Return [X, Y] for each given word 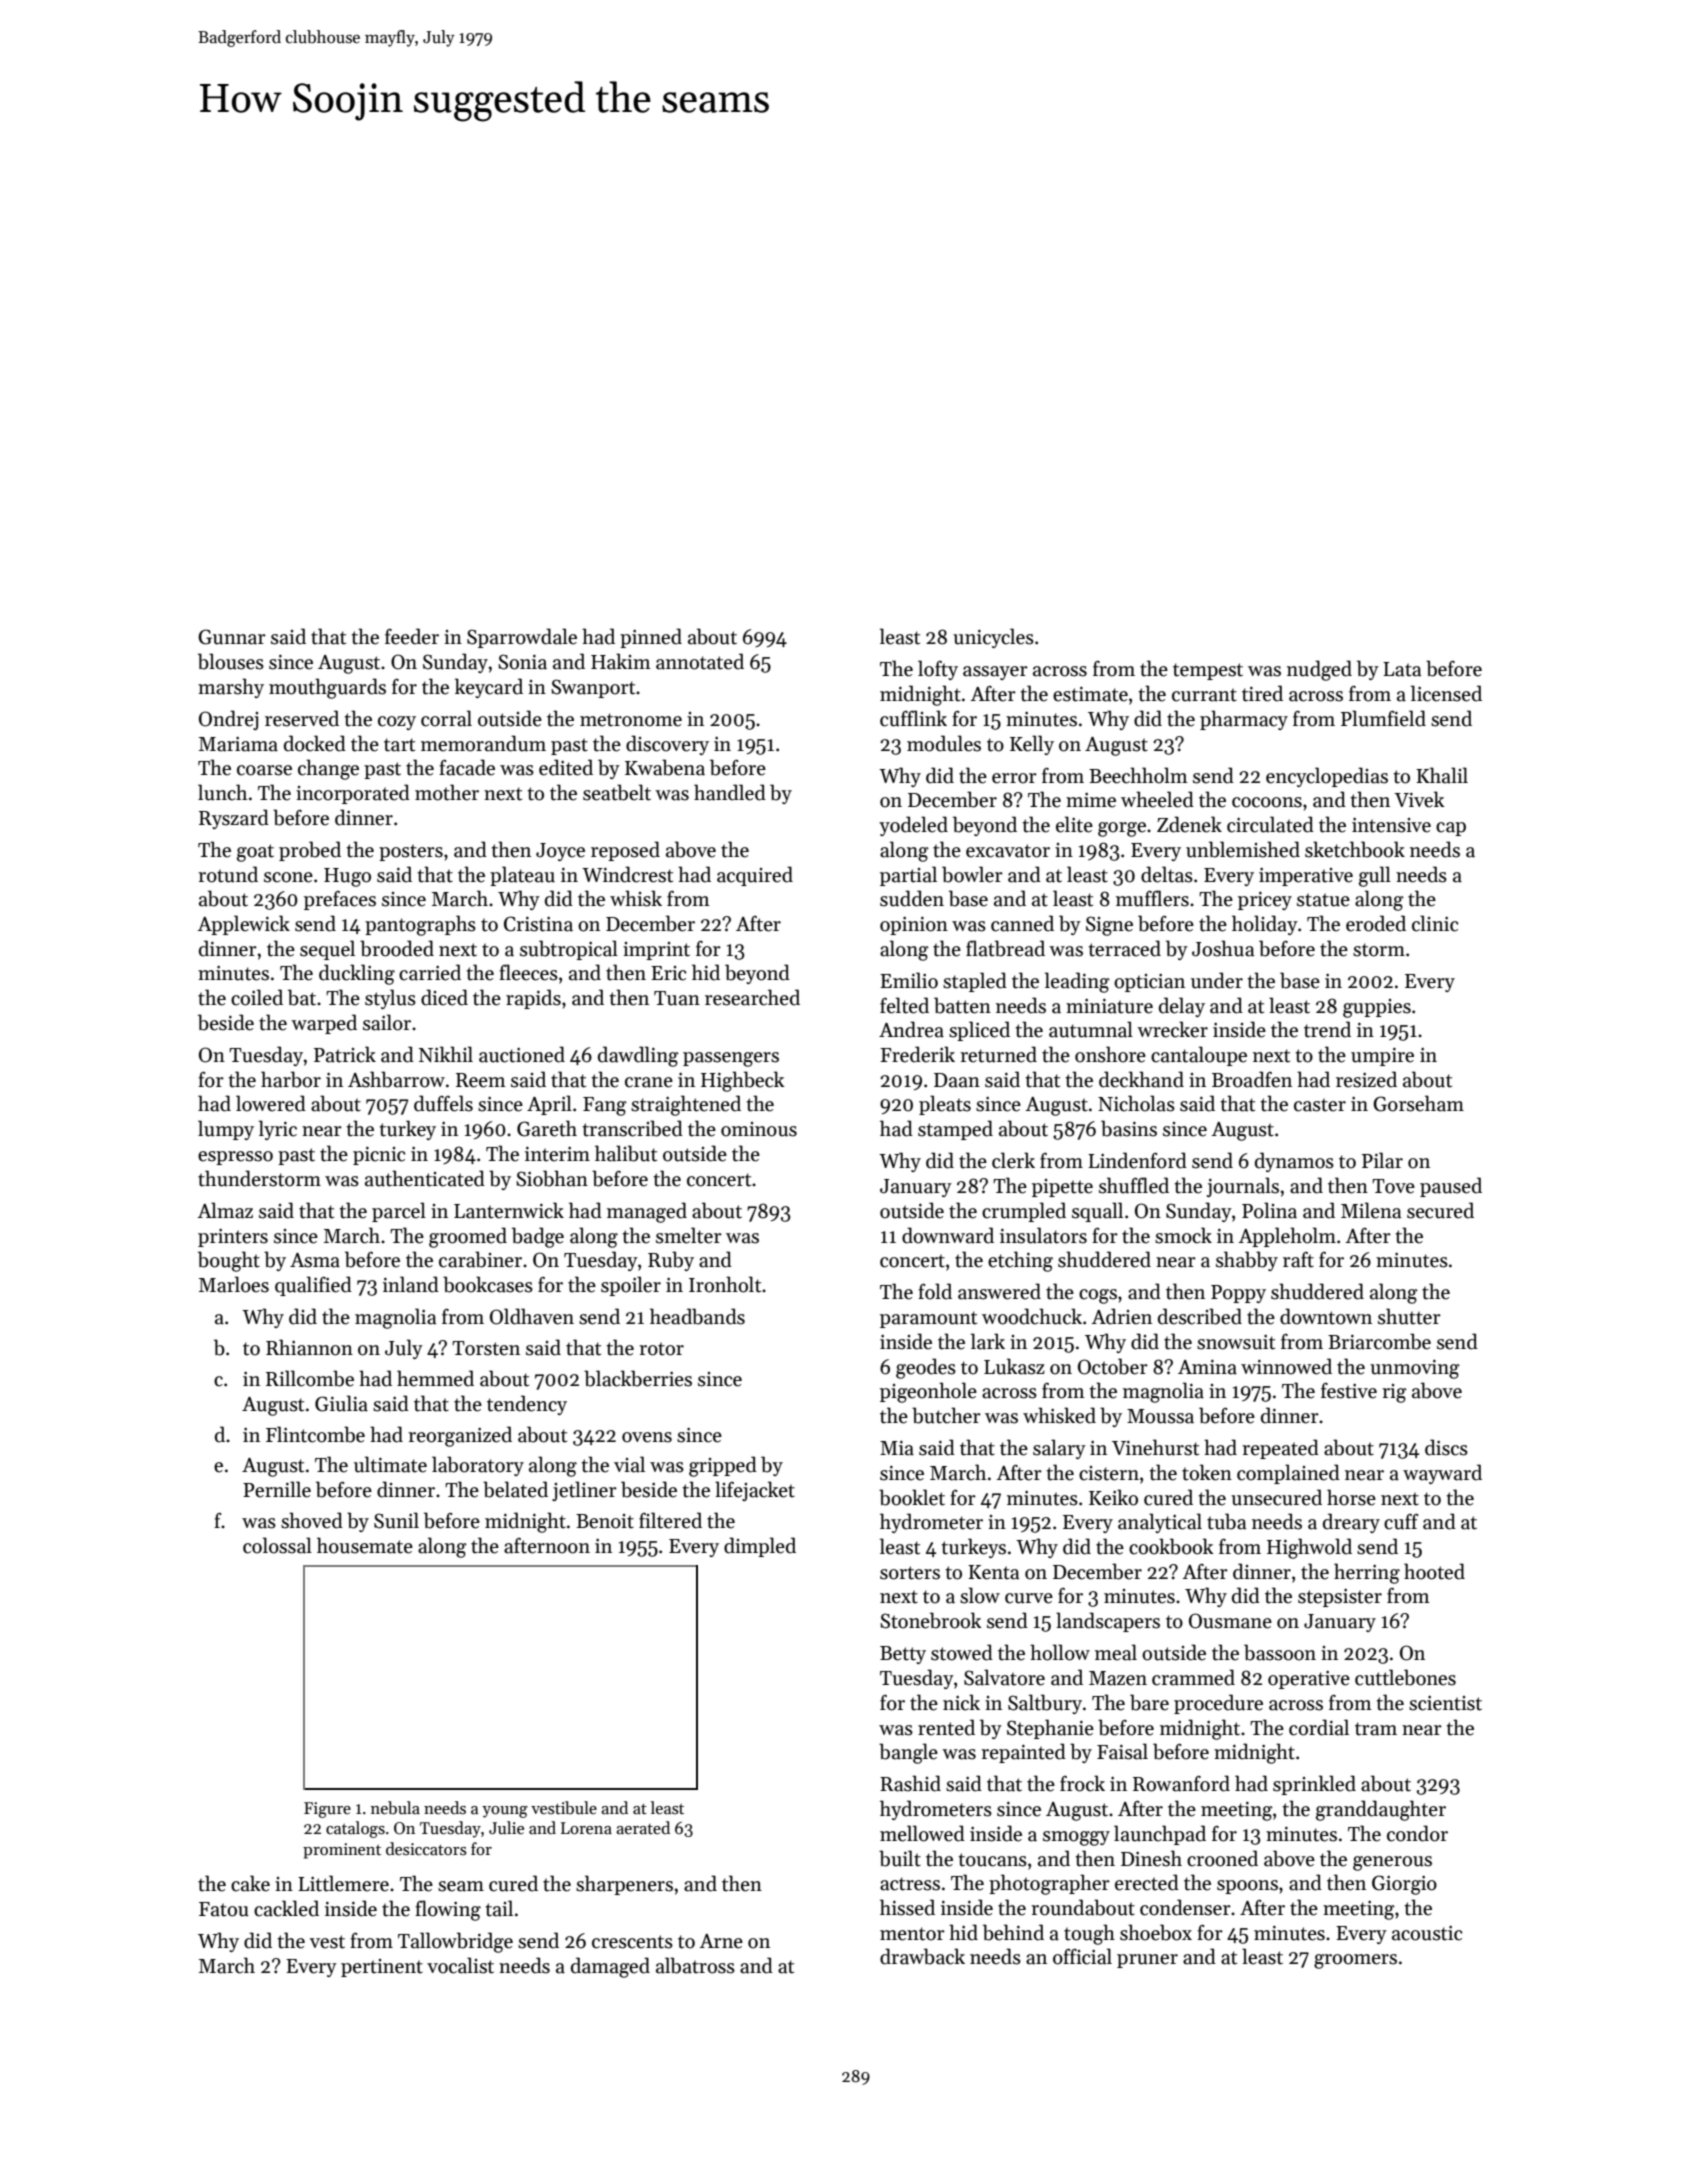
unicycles [993, 638]
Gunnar [232, 637]
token [1207, 1472]
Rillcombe [310, 1378]
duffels [443, 1103]
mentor [912, 1934]
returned [998, 1054]
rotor [661, 1349]
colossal [277, 1545]
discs [1446, 1447]
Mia [897, 1448]
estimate [1090, 694]
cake [250, 1883]
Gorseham [1418, 1103]
